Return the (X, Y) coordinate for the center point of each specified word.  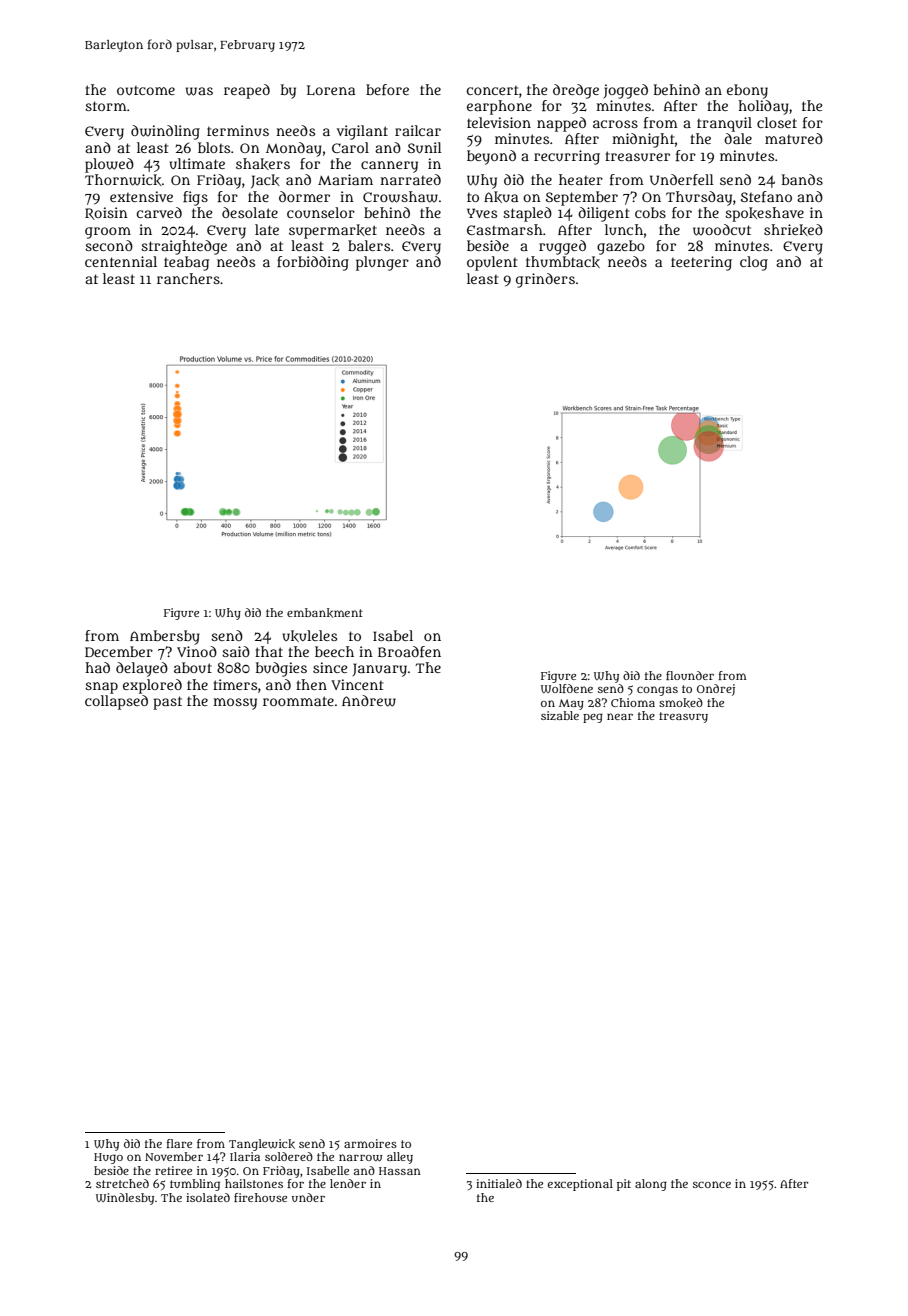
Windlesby (125, 1199)
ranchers (188, 278)
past (167, 703)
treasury (683, 717)
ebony (747, 91)
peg (593, 718)
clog (754, 263)
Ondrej (716, 690)
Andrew (369, 701)
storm (106, 106)
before (387, 89)
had (97, 667)
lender (348, 1183)
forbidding (313, 263)
